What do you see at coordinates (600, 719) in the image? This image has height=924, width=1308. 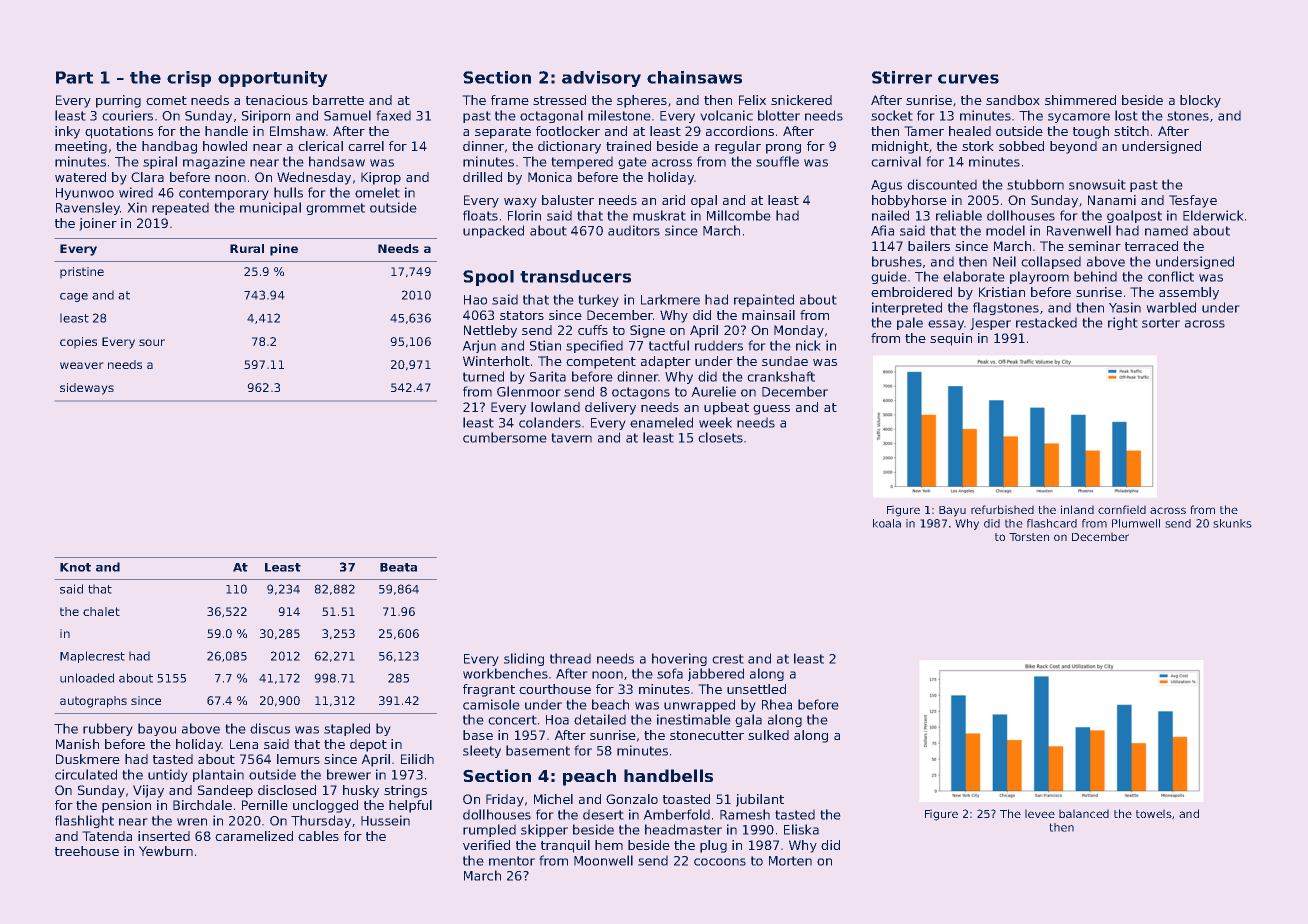 I see `detailed` at bounding box center [600, 719].
